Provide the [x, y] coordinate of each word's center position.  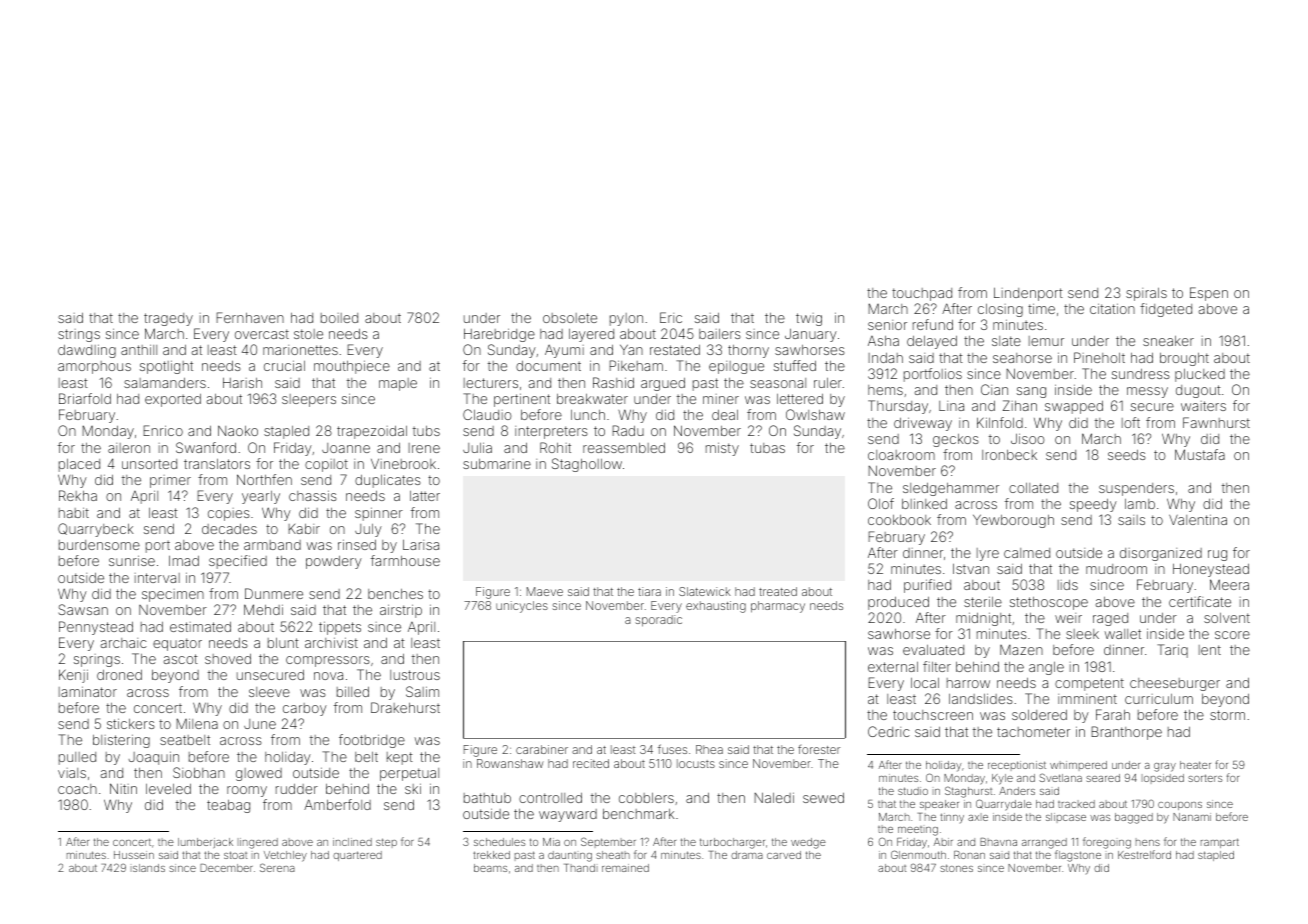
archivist [331, 642]
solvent [1227, 618]
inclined [352, 842]
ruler [828, 383]
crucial [284, 365]
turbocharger [732, 843]
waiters [1203, 406]
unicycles [522, 607]
